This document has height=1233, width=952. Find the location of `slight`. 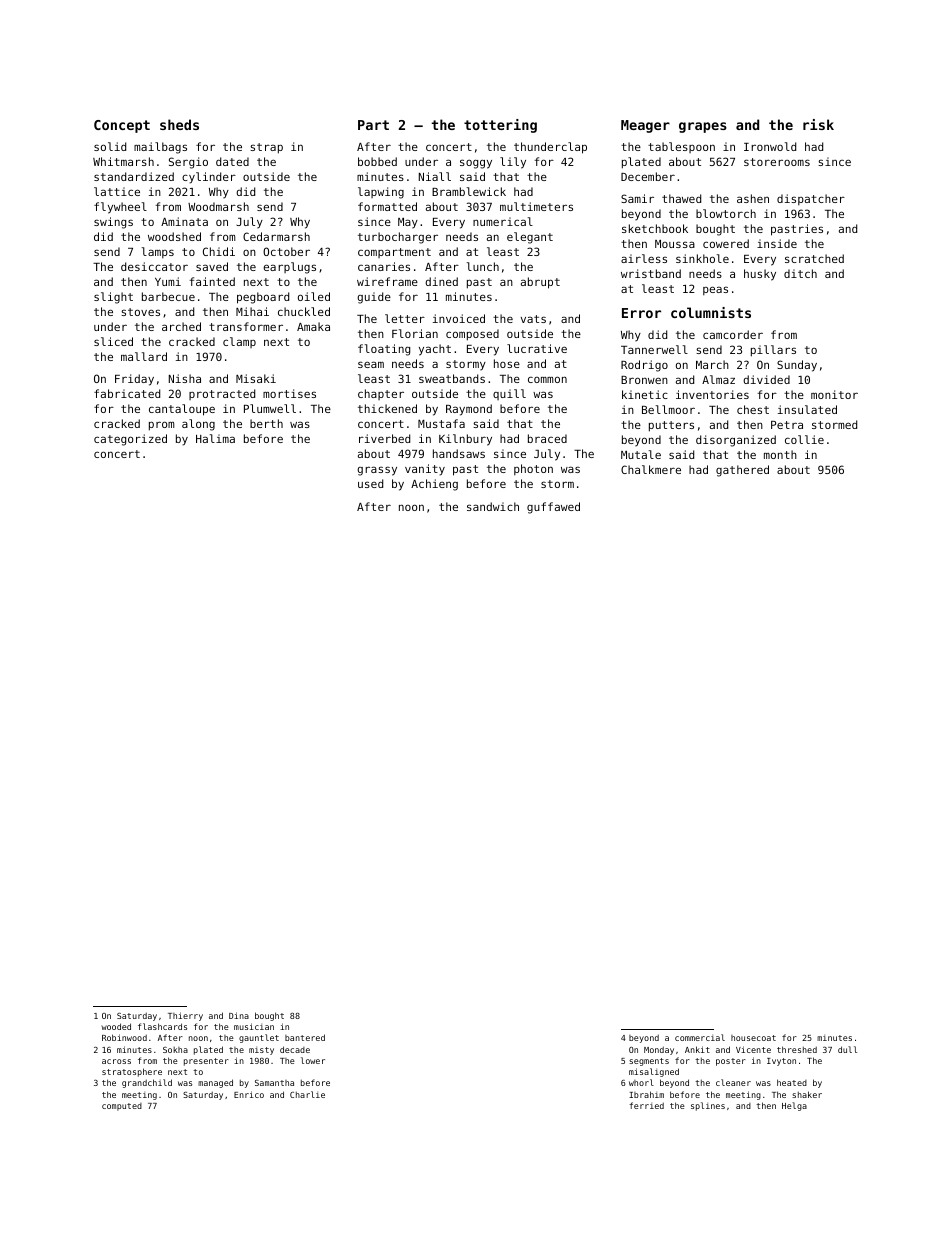

slight is located at coordinates (113, 298).
